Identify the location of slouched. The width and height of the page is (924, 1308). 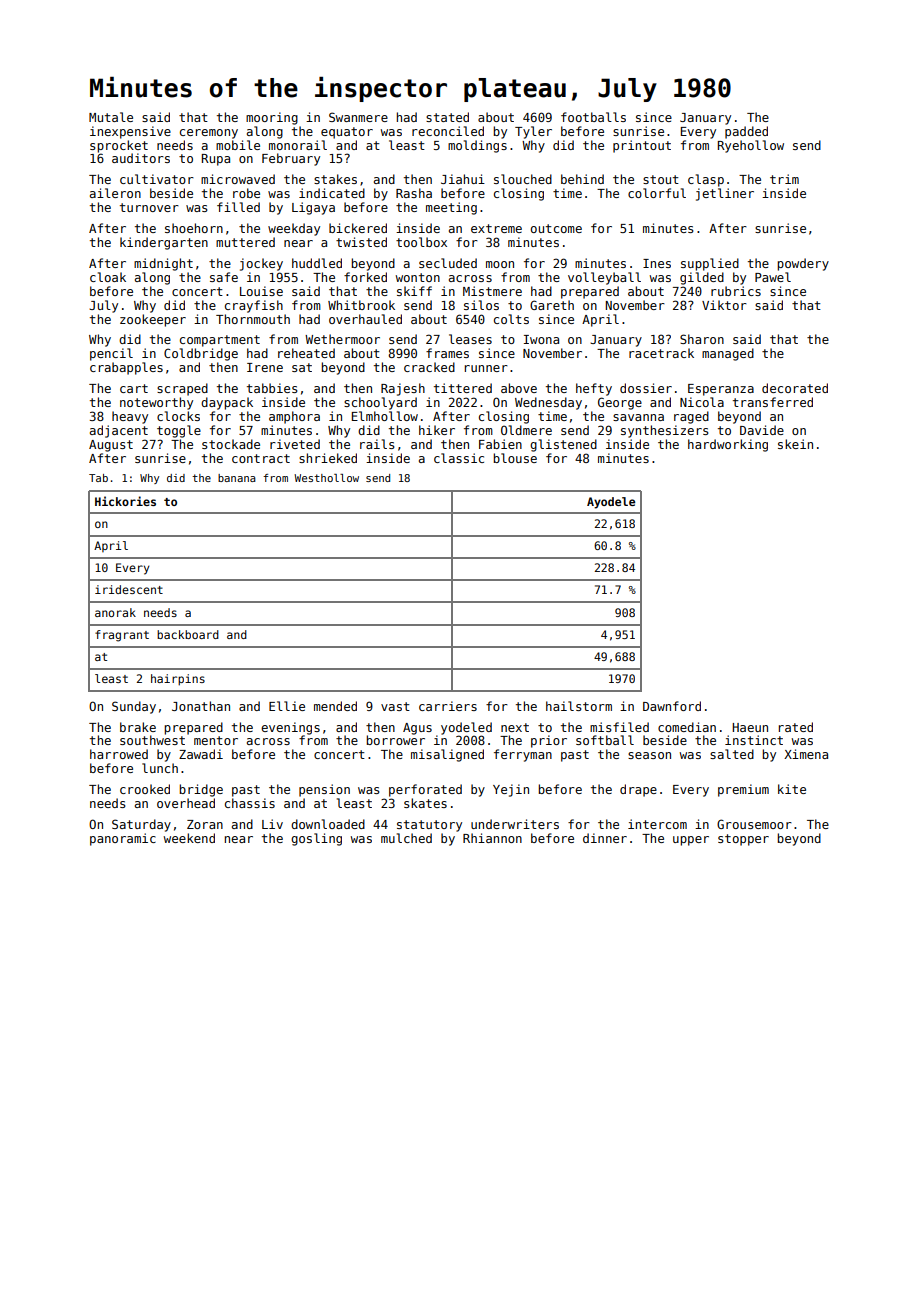
(523, 179).
